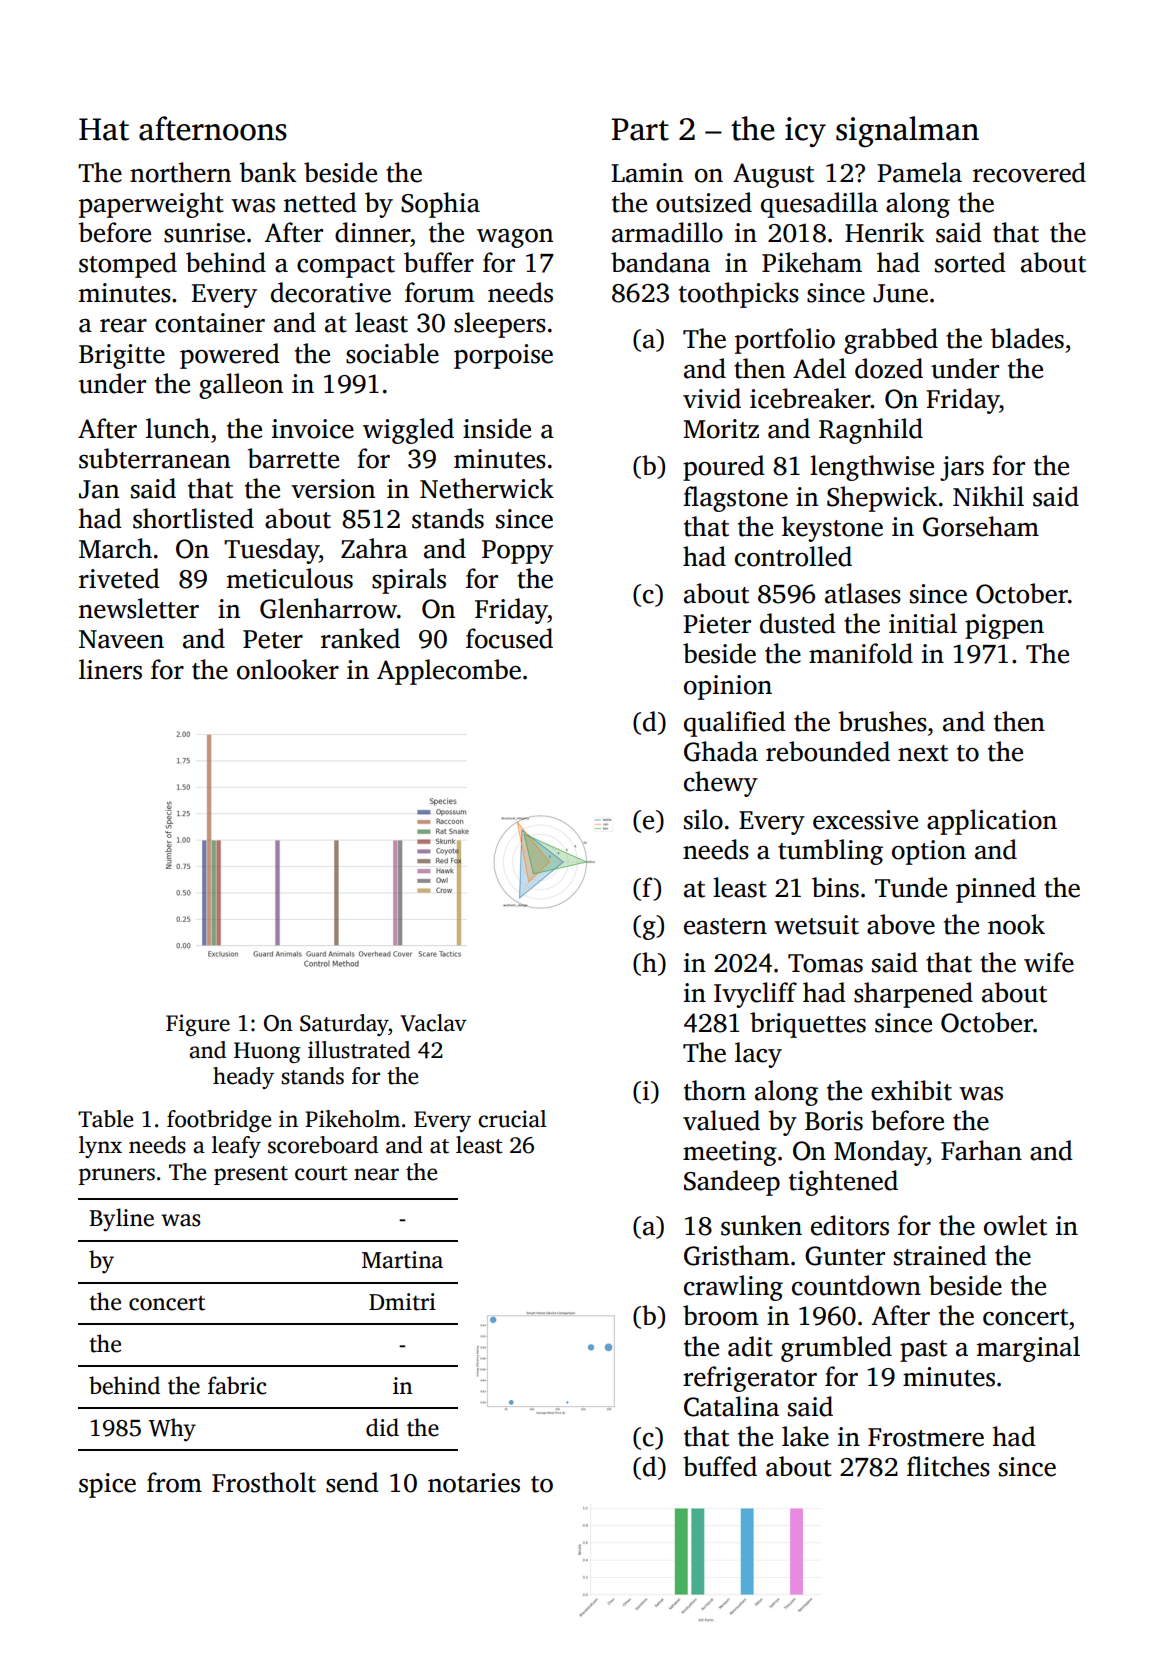 This screenshot has height=1654, width=1165. I want to click on court, so click(321, 1173).
